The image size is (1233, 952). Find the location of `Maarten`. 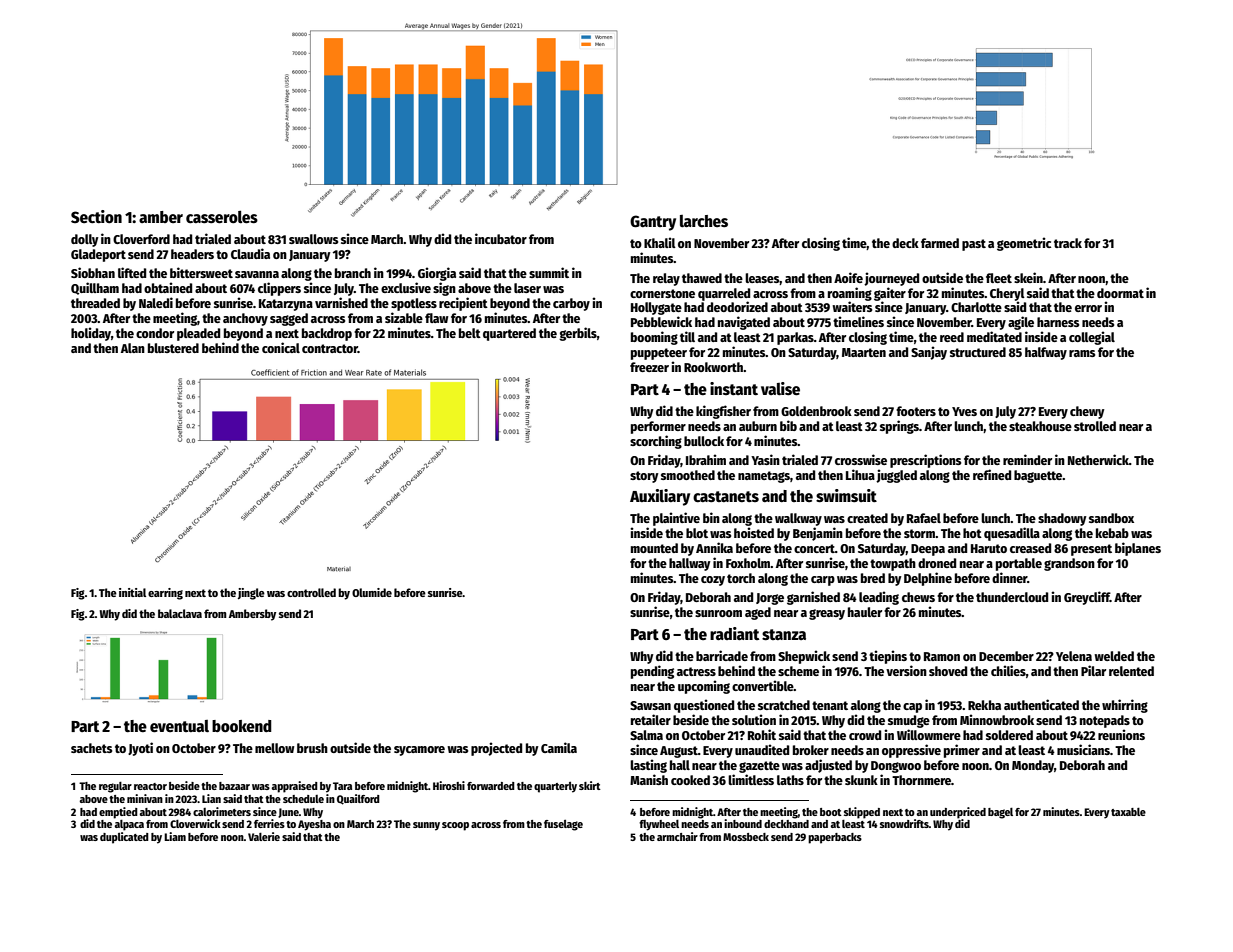

Maarten is located at coordinates (864, 352).
